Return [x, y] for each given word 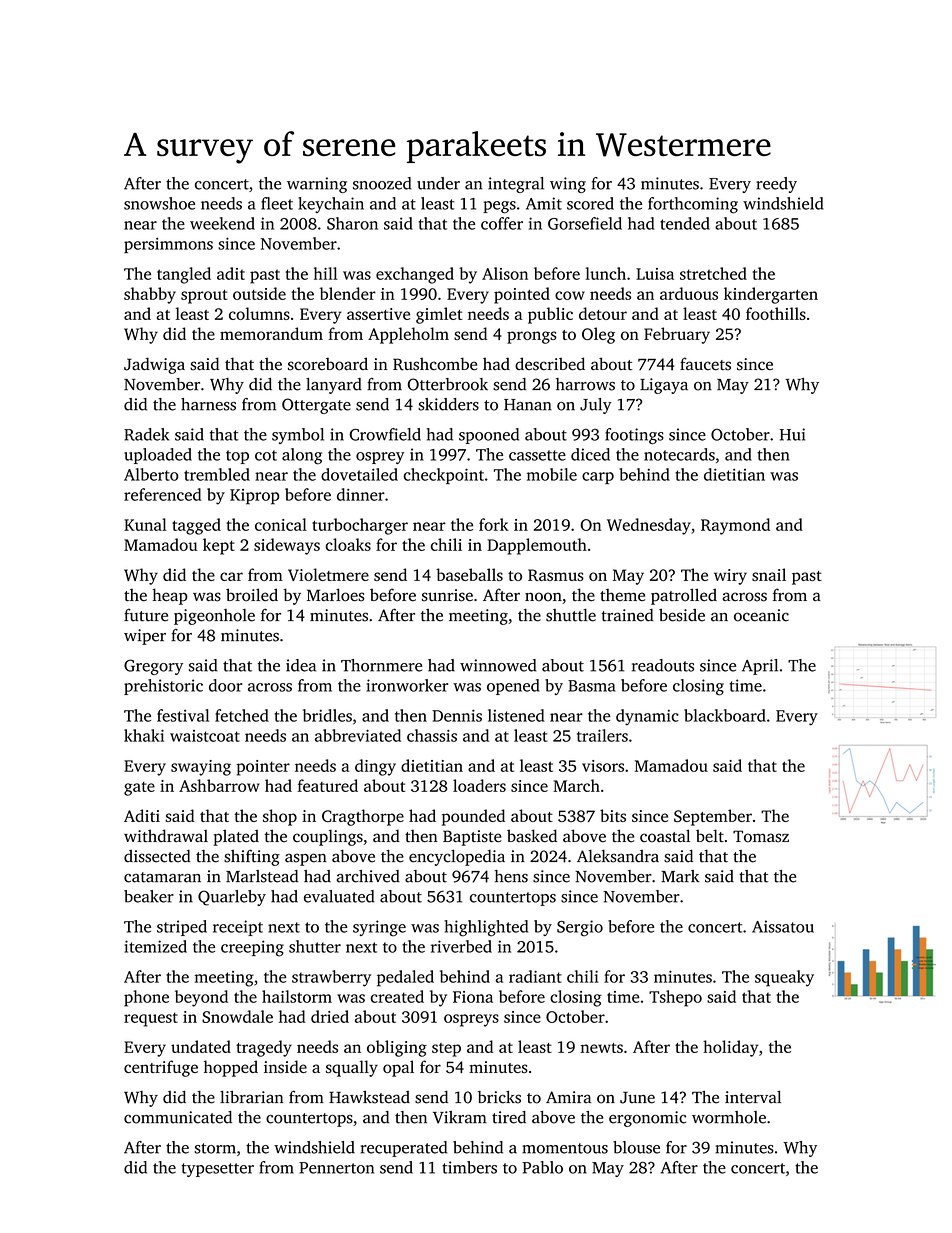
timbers [469, 1167]
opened [513, 687]
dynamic [647, 717]
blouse [636, 1147]
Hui [792, 434]
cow [570, 295]
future [146, 615]
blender [348, 293]
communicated [178, 1117]
